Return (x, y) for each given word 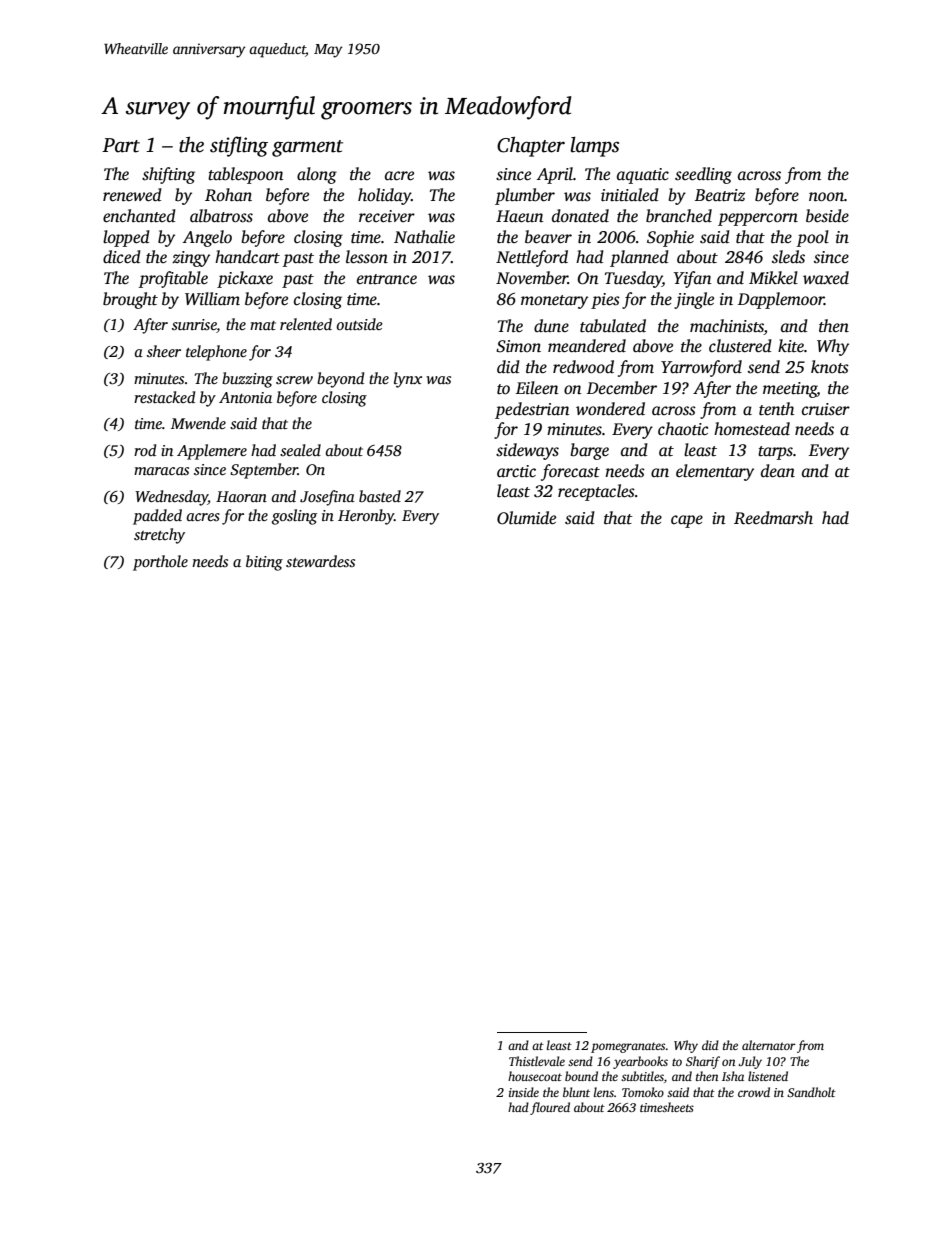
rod (145, 450)
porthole (160, 563)
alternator (769, 1045)
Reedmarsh (773, 518)
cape (687, 521)
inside (524, 1092)
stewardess (320, 561)
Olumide (526, 518)
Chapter (531, 147)
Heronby (366, 517)
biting (264, 563)
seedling (703, 175)
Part (121, 145)
